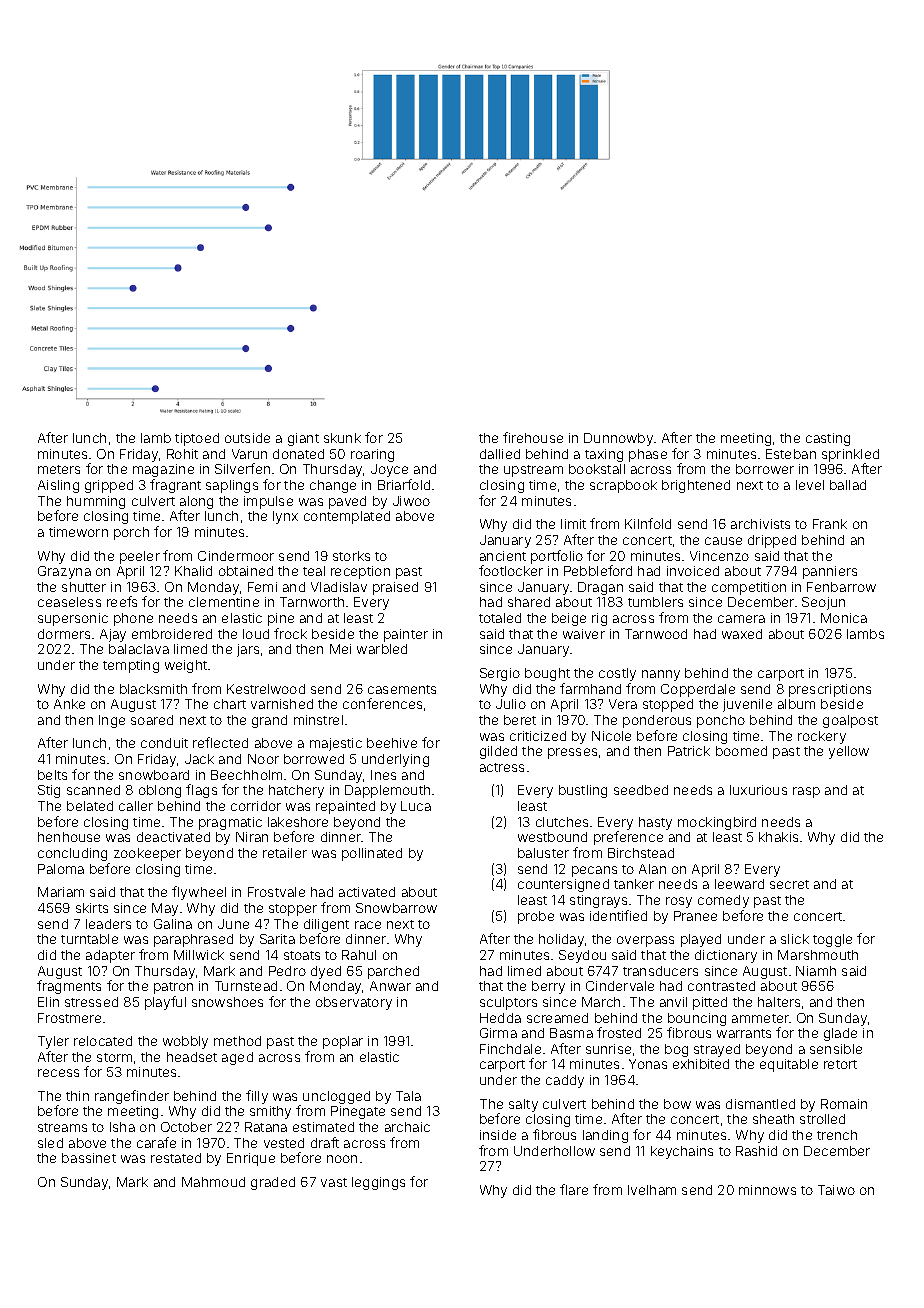 The height and width of the screenshot is (1308, 924). Describe the element at coordinates (760, 524) in the screenshot. I see `archivists` at that location.
